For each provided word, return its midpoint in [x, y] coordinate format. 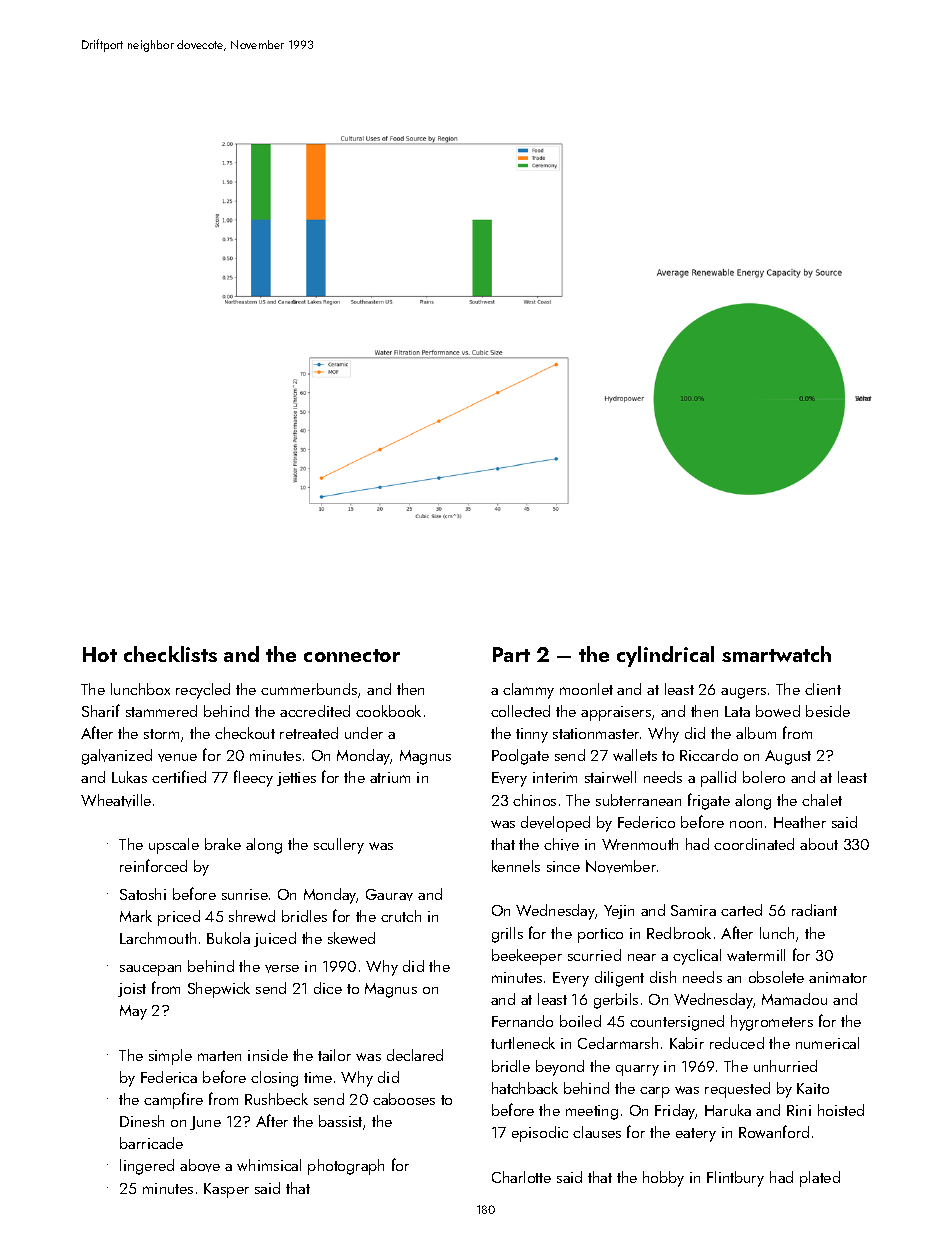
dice [328, 988]
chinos [534, 800]
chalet [822, 800]
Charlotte [521, 1177]
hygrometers [772, 1023]
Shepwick [219, 990]
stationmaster [596, 733]
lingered [147, 1167]
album [756, 733]
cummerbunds [309, 689]
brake [223, 844]
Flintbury [735, 1179]
